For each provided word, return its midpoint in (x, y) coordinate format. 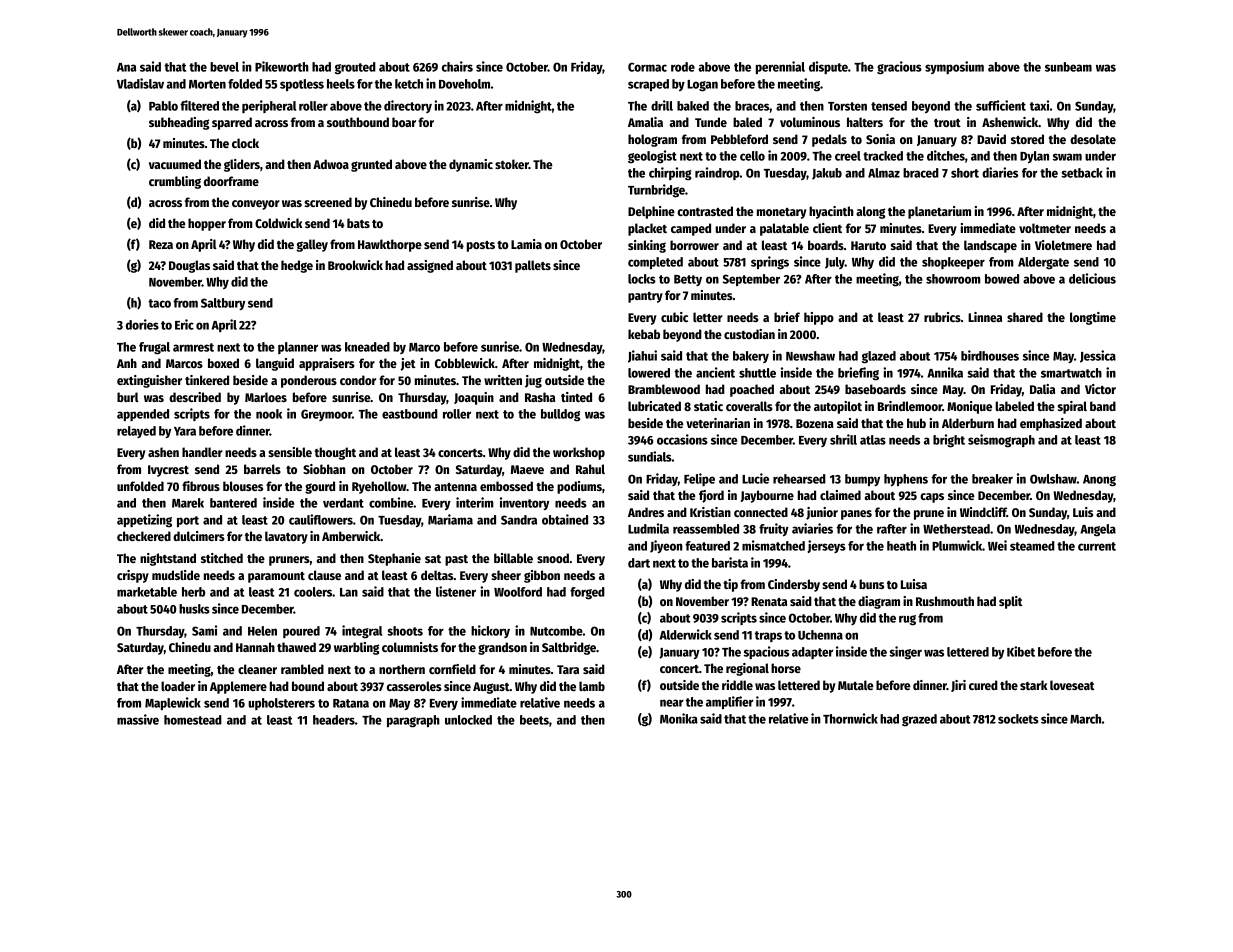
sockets (1018, 719)
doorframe (231, 181)
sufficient (1001, 105)
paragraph (413, 721)
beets (534, 720)
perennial (780, 67)
